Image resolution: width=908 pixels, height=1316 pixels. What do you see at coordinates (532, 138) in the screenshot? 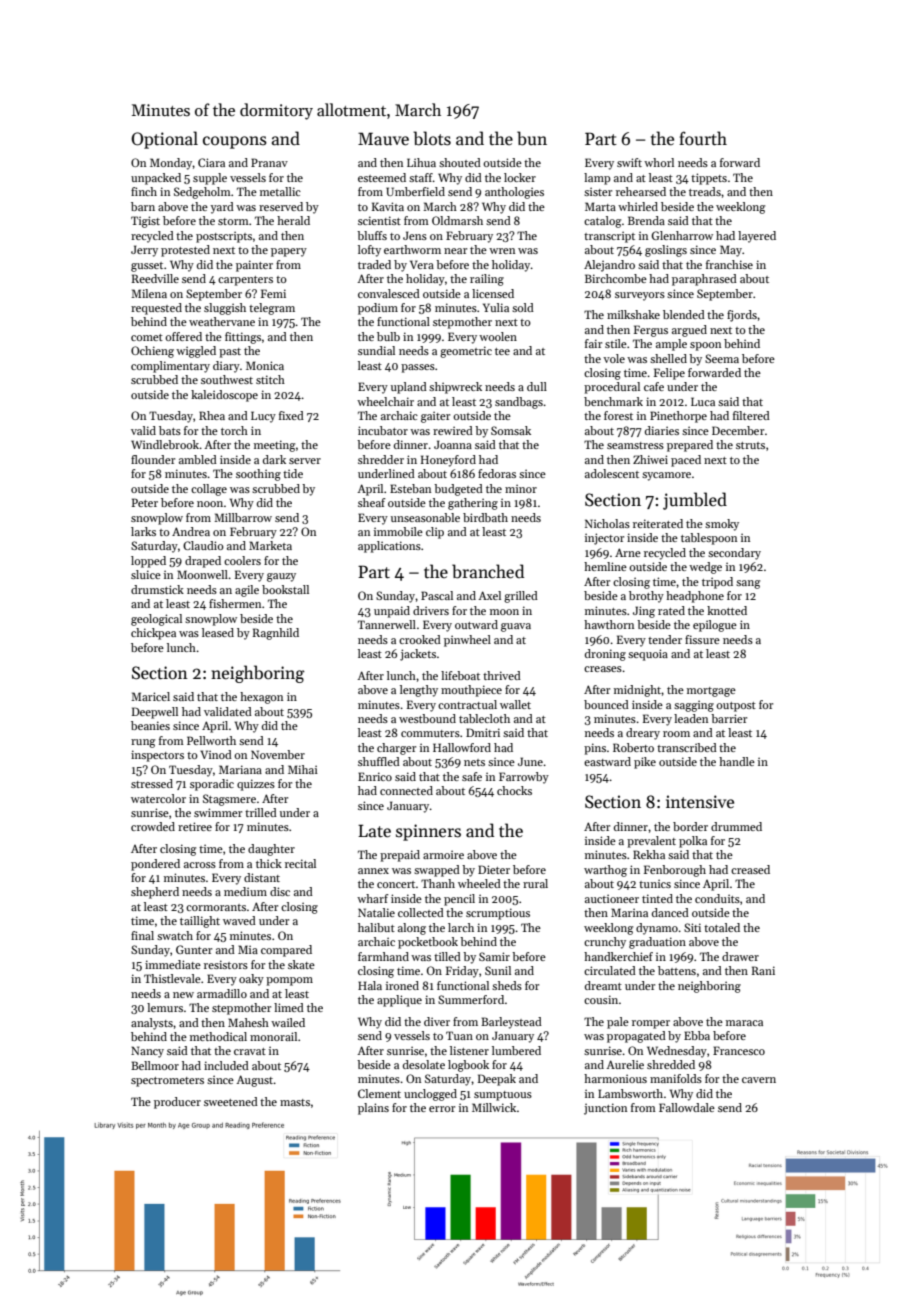
I see `bun` at bounding box center [532, 138].
